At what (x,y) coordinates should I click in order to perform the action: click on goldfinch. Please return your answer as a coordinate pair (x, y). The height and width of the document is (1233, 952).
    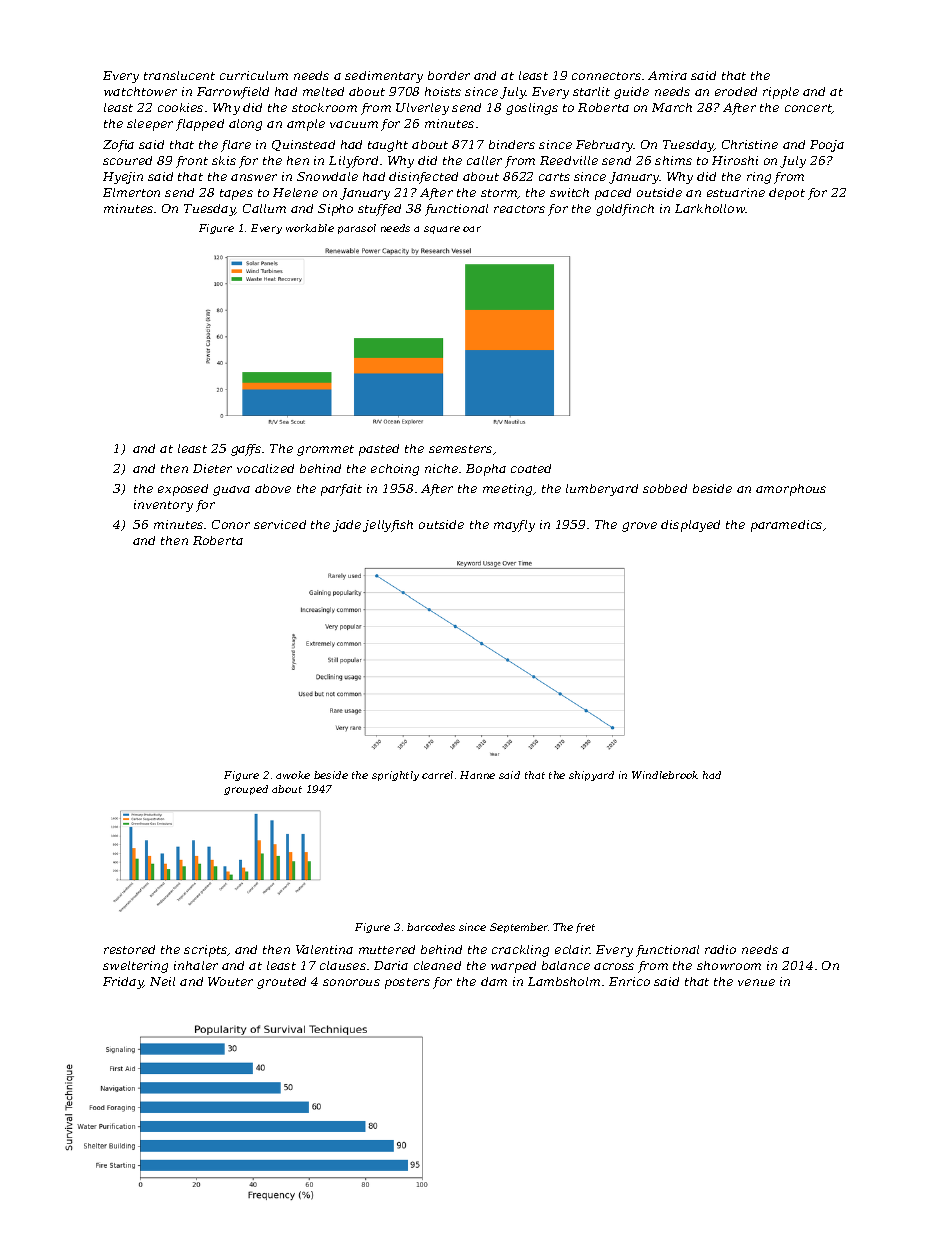
    Looking at the image, I should click on (625, 210).
